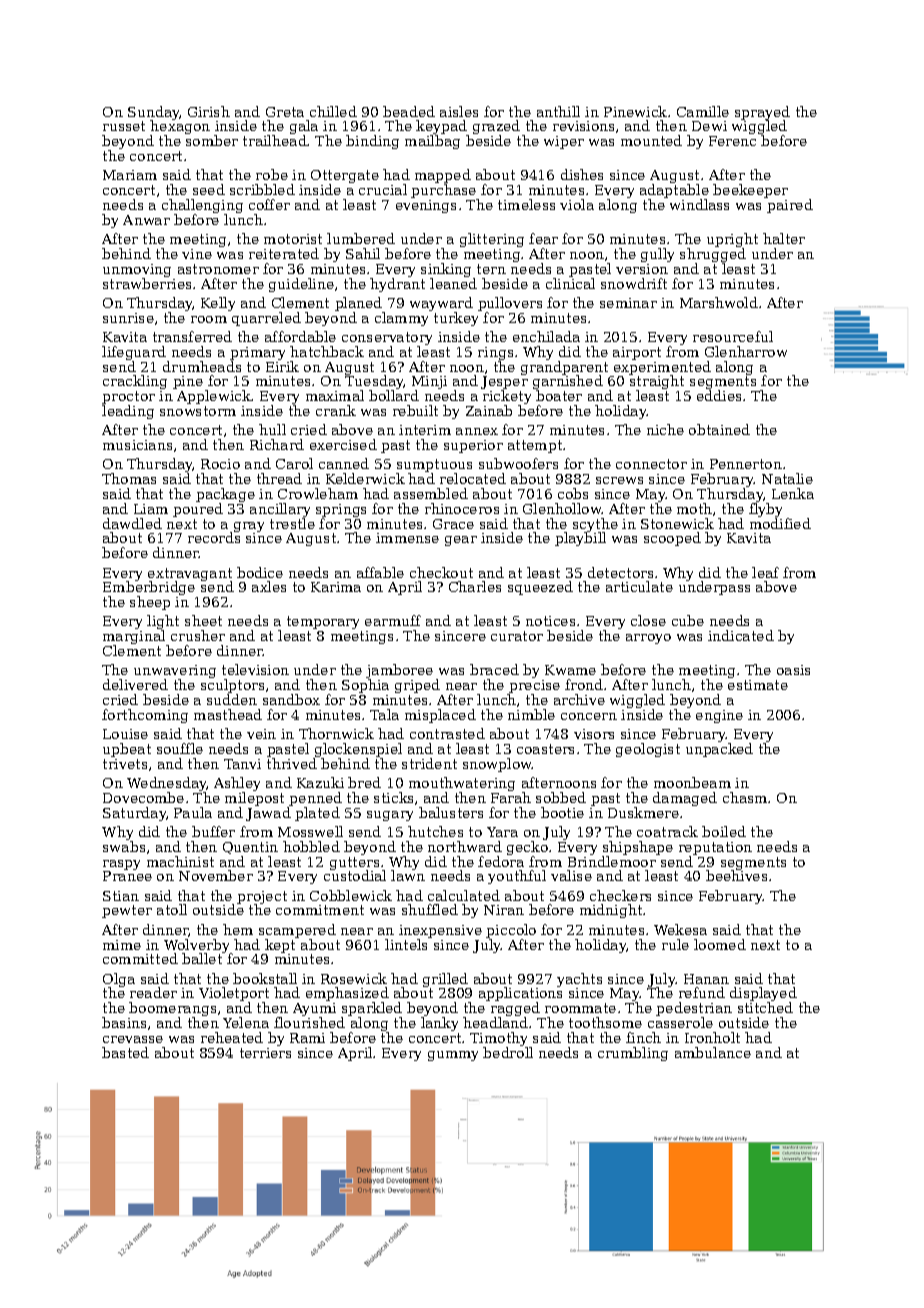 The height and width of the screenshot is (1308, 924). Describe the element at coordinates (440, 716) in the screenshot. I see `misplaced` at that location.
